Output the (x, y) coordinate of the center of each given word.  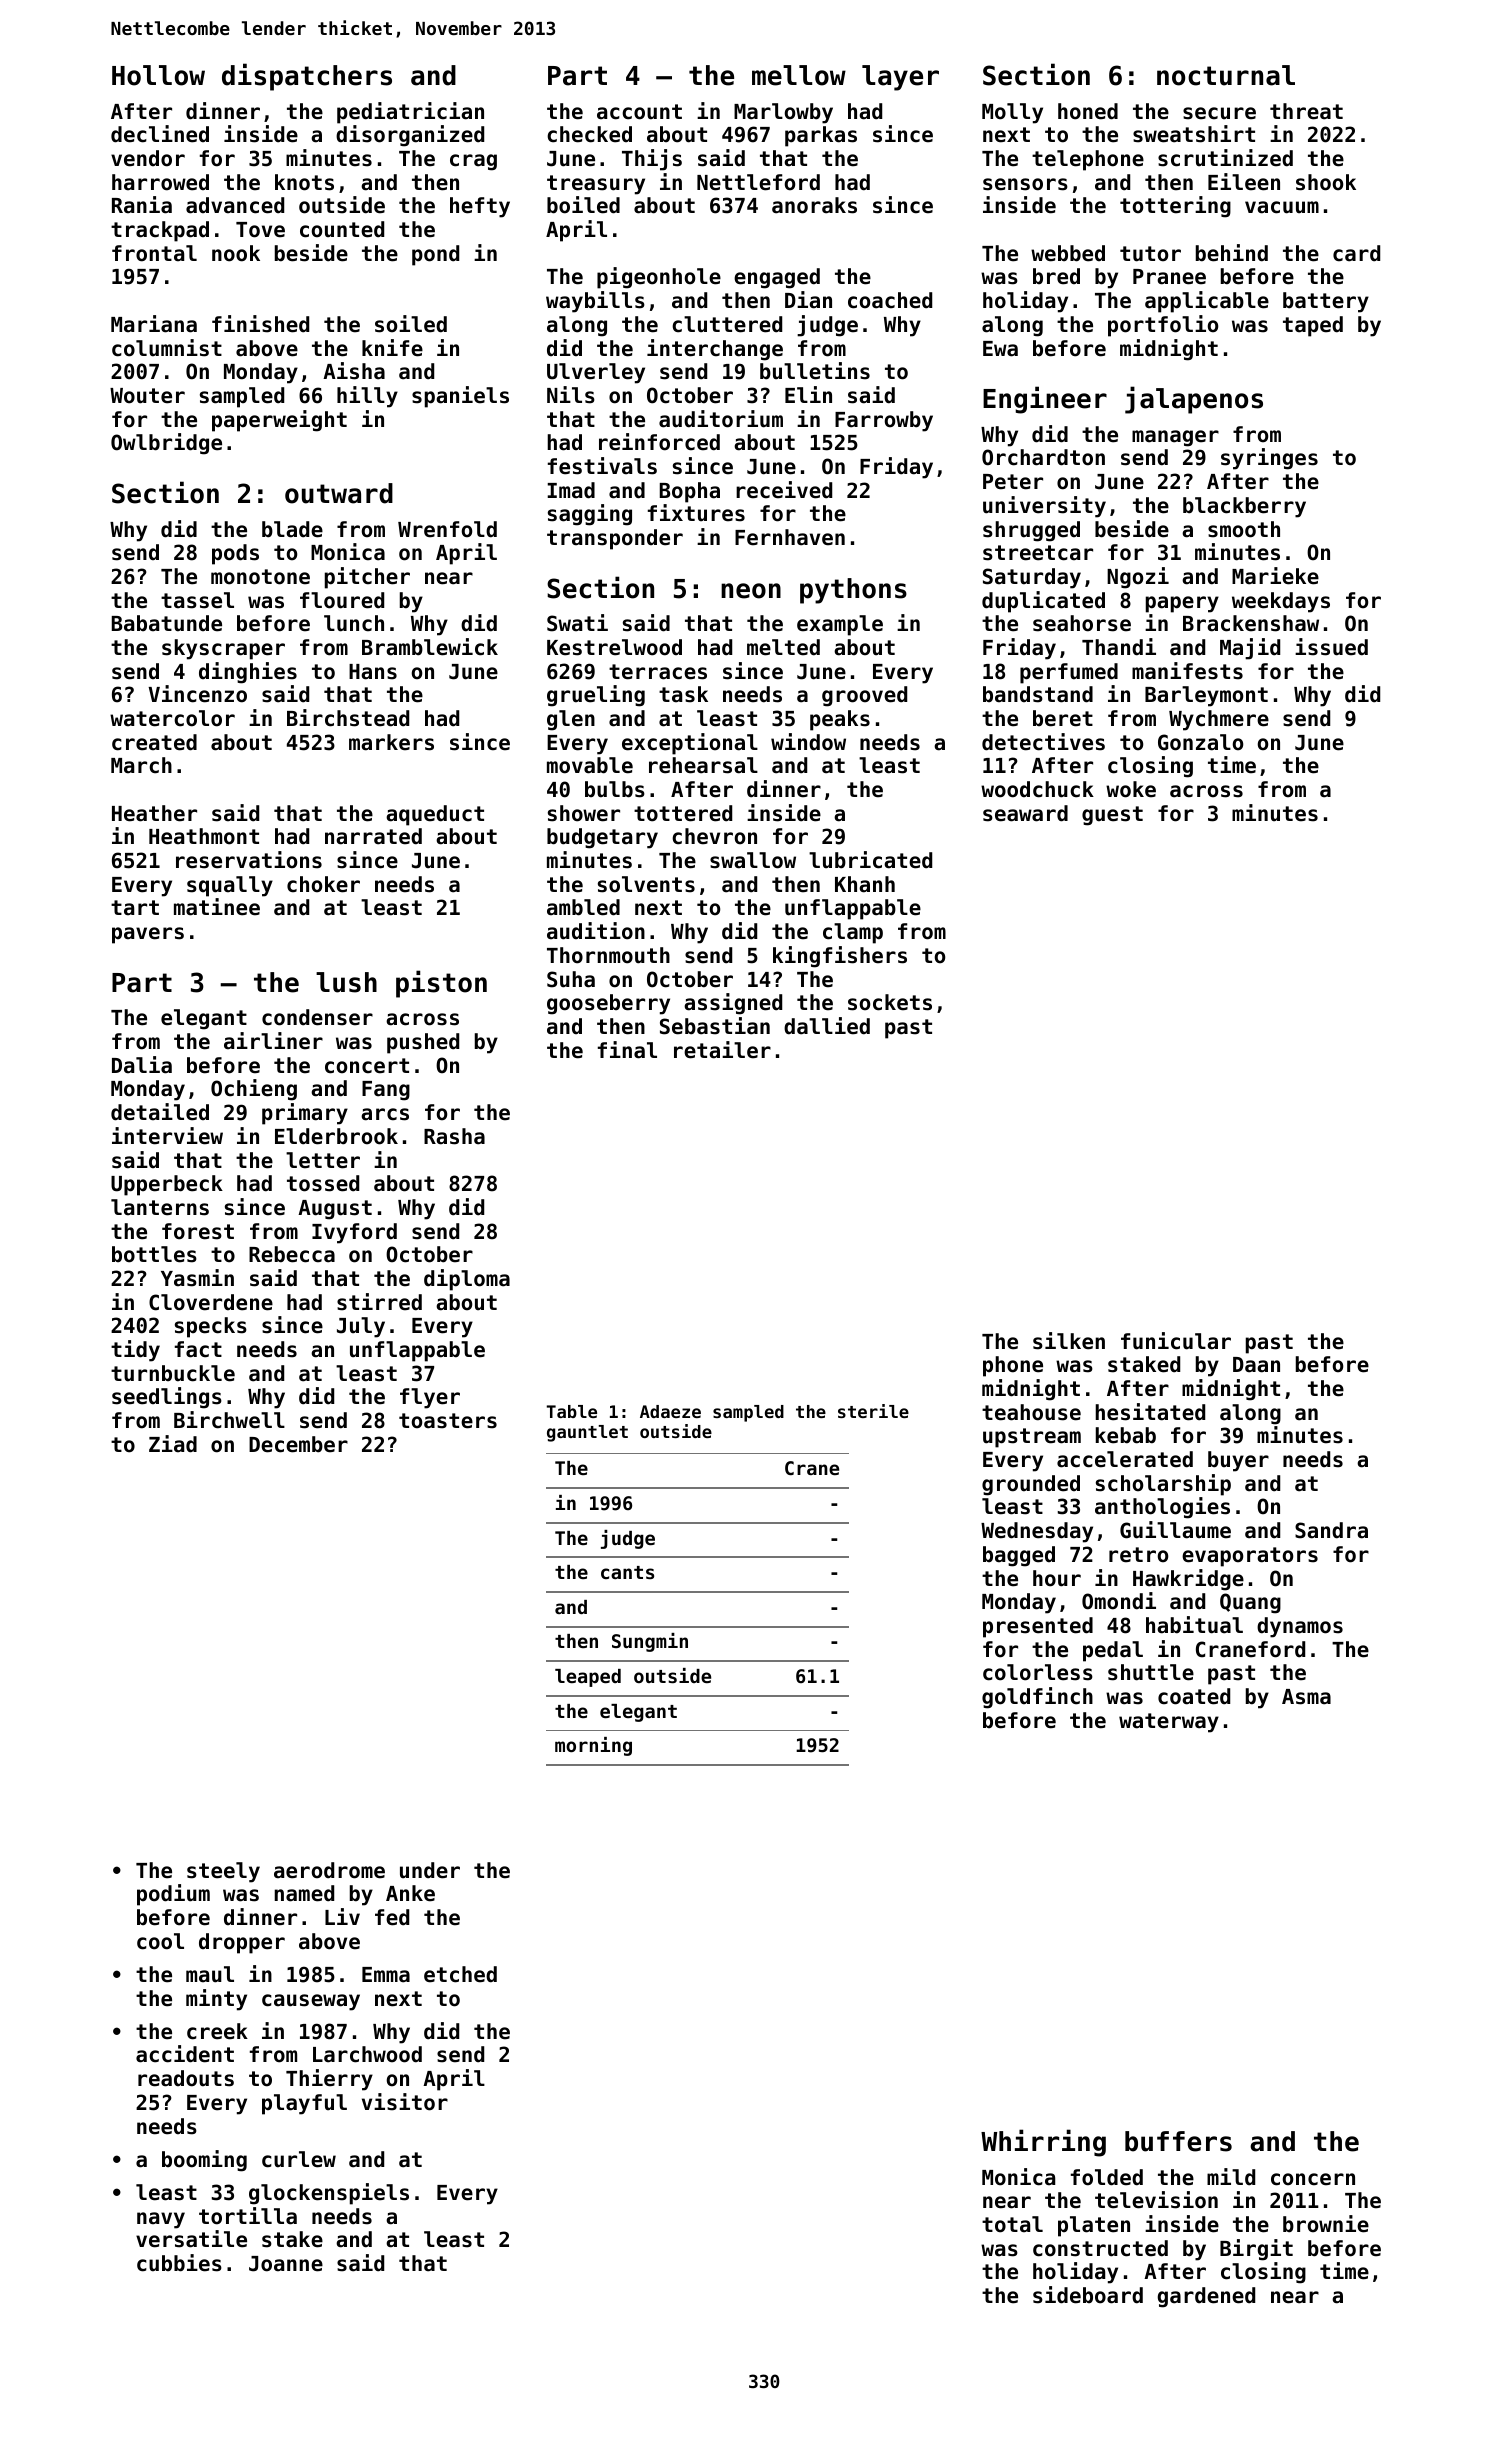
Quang (1250, 1603)
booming (204, 2161)
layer (900, 78)
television (1156, 2200)
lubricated (870, 860)
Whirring (1043, 2143)
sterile (873, 1411)
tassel (197, 600)
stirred (379, 1302)
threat (1306, 111)
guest (1112, 816)
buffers (1178, 2141)
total (1012, 2224)
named (304, 1893)
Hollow (158, 75)
